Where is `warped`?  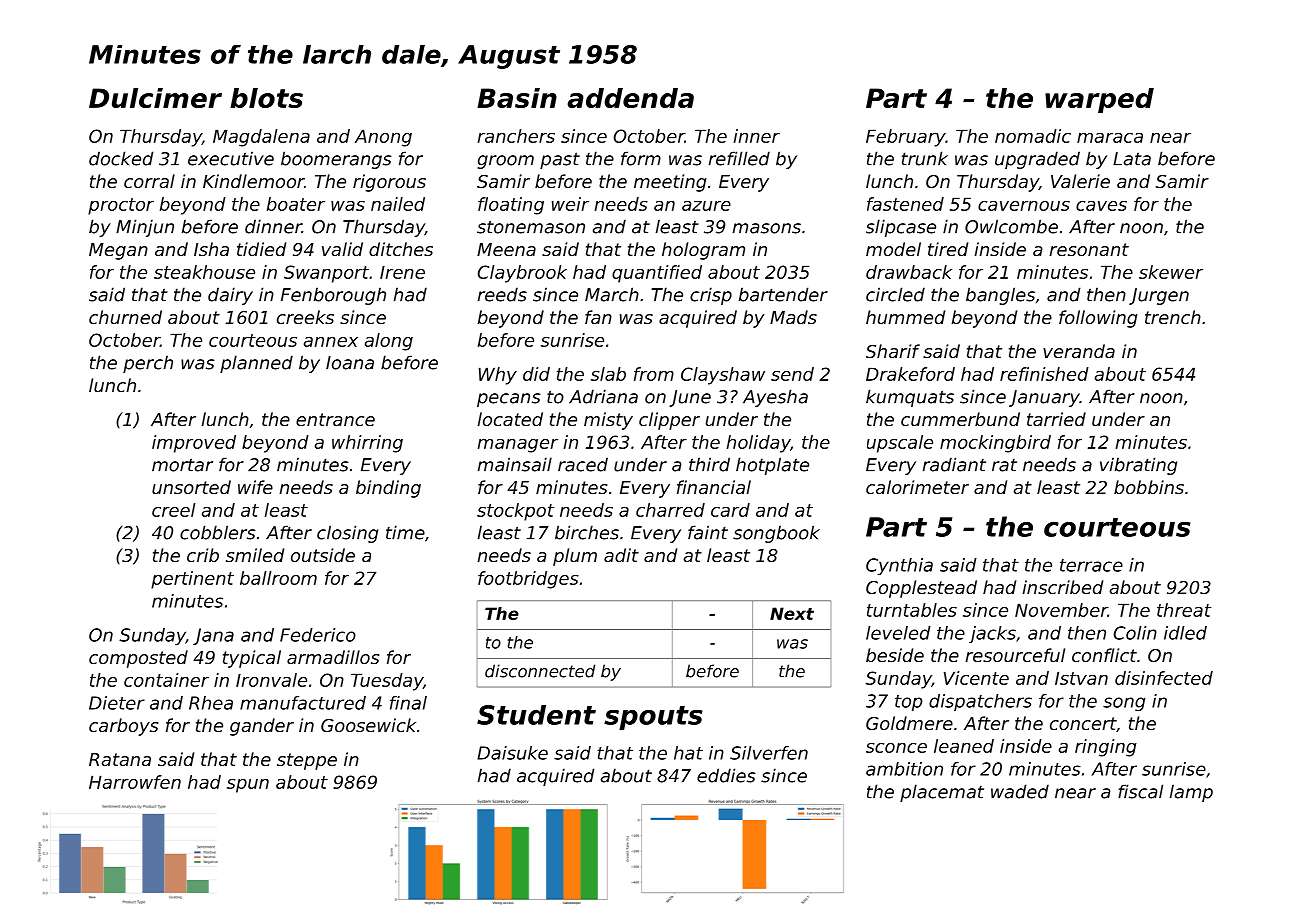 warped is located at coordinates (1099, 100).
